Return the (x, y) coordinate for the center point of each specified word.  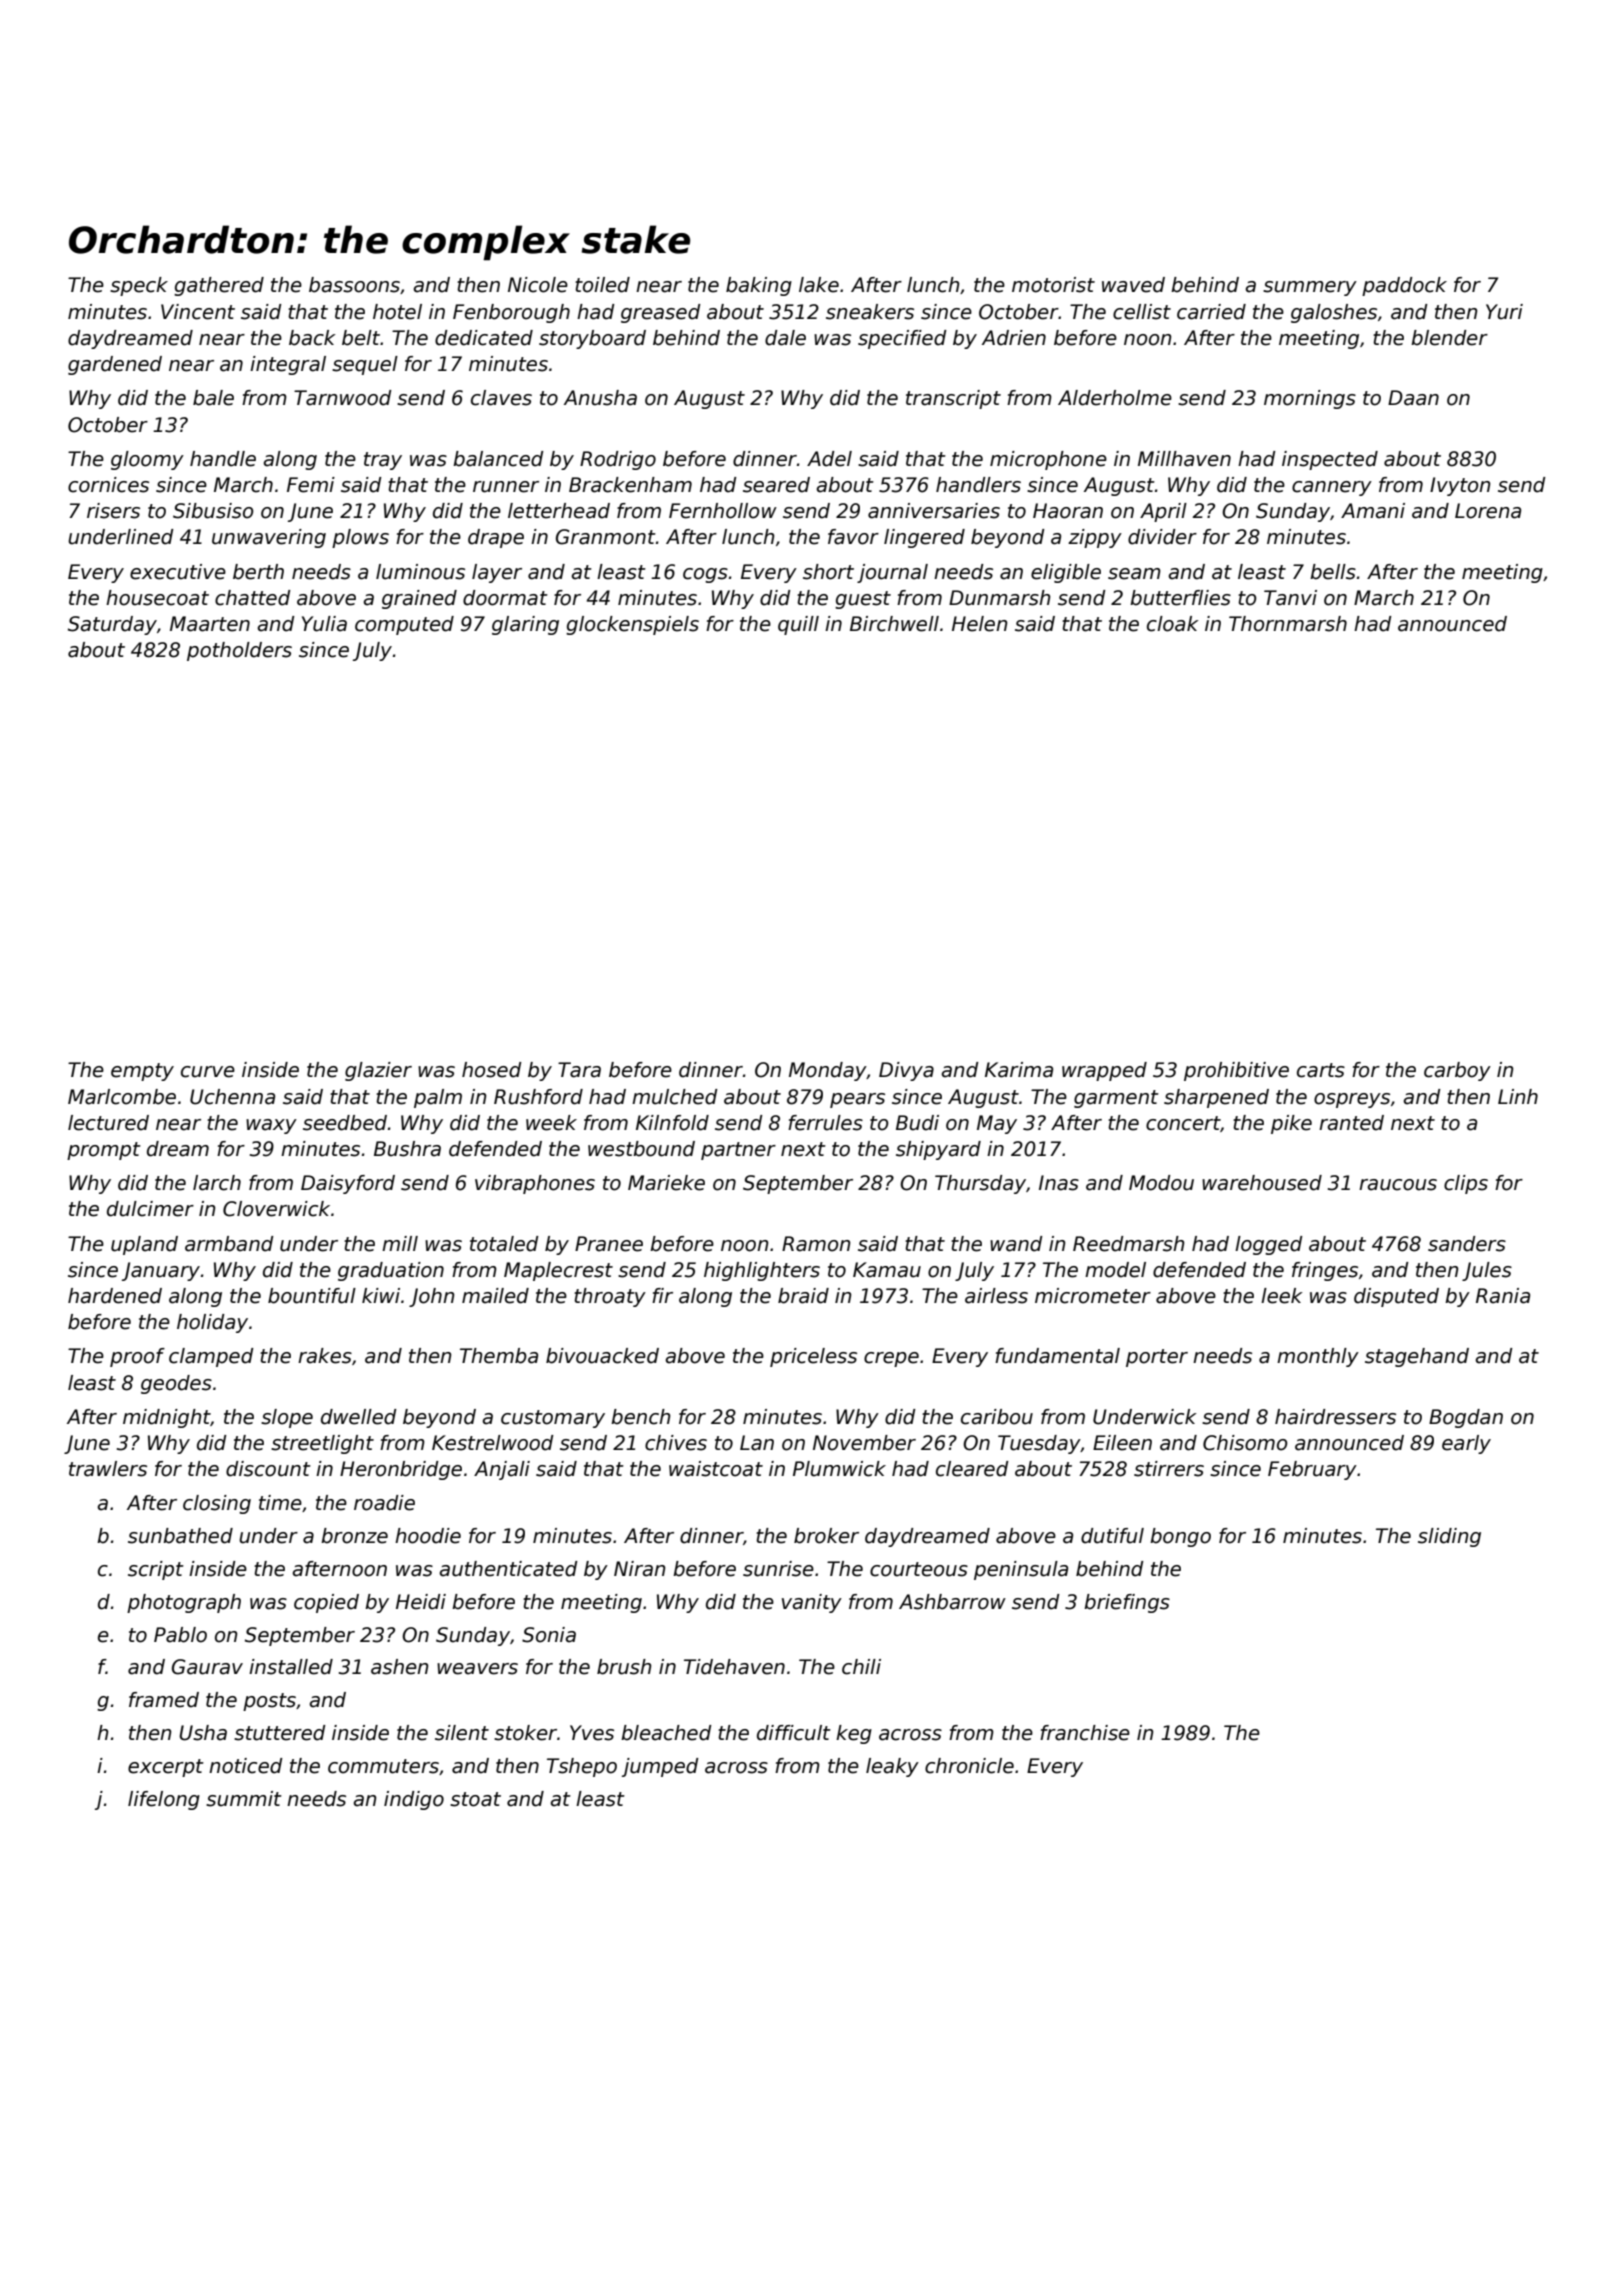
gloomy (147, 460)
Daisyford (348, 1184)
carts (1321, 1070)
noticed (246, 1766)
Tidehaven (734, 1667)
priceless (813, 1357)
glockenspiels (632, 625)
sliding (1449, 1537)
